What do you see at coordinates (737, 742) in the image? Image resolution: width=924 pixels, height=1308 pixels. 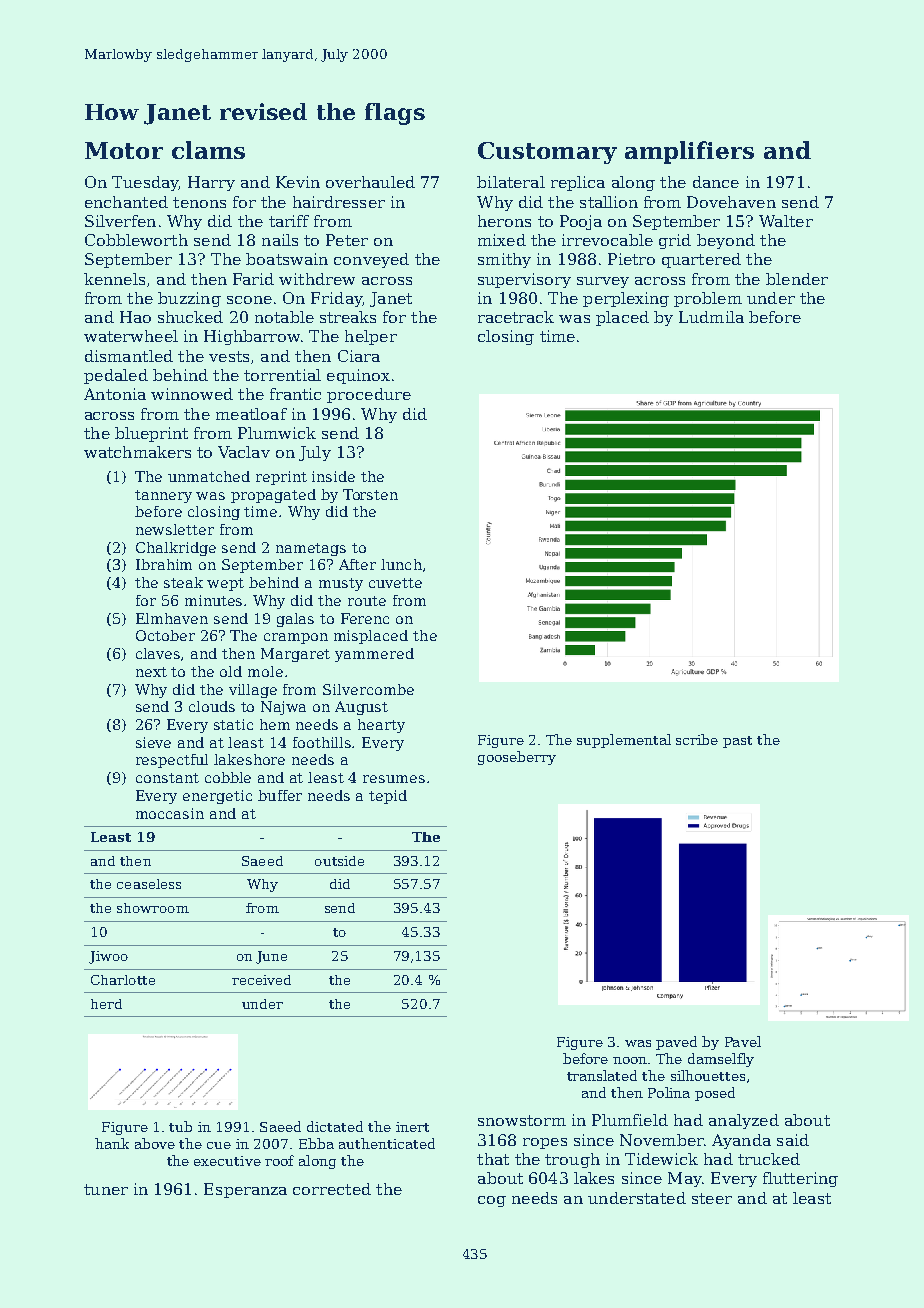 I see `past` at bounding box center [737, 742].
